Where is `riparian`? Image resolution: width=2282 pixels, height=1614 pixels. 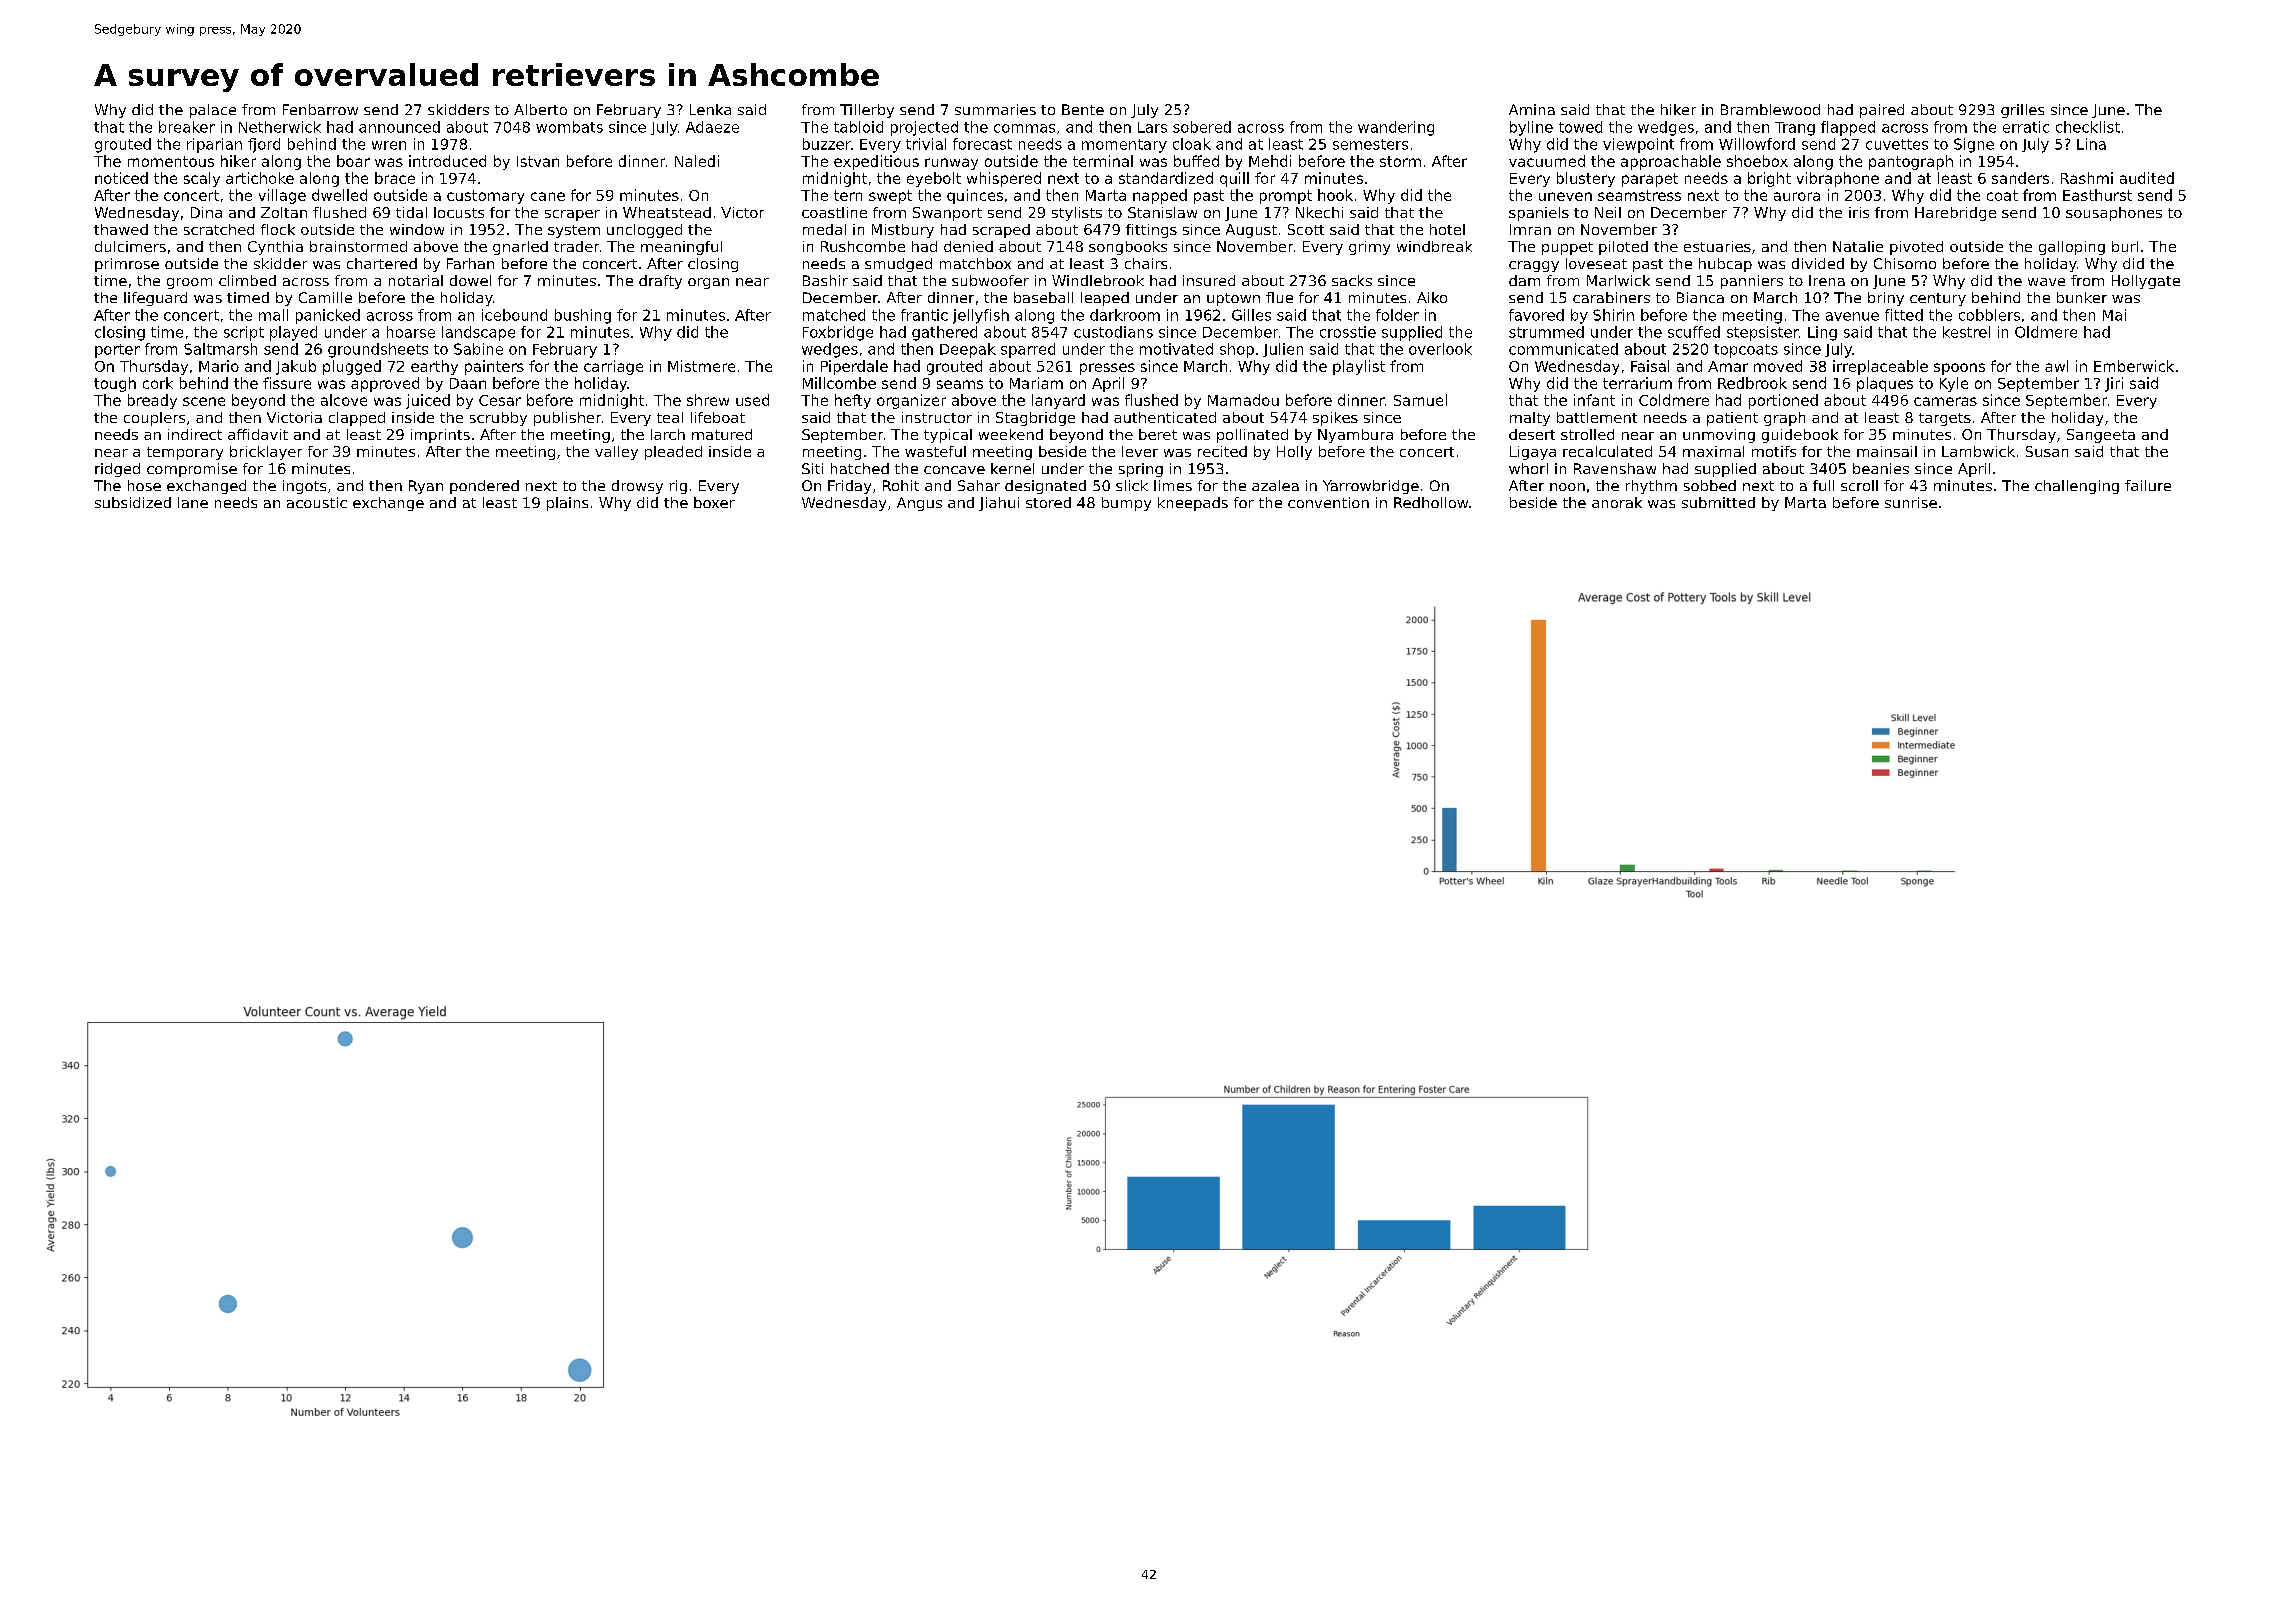
riparian is located at coordinates (214, 145).
